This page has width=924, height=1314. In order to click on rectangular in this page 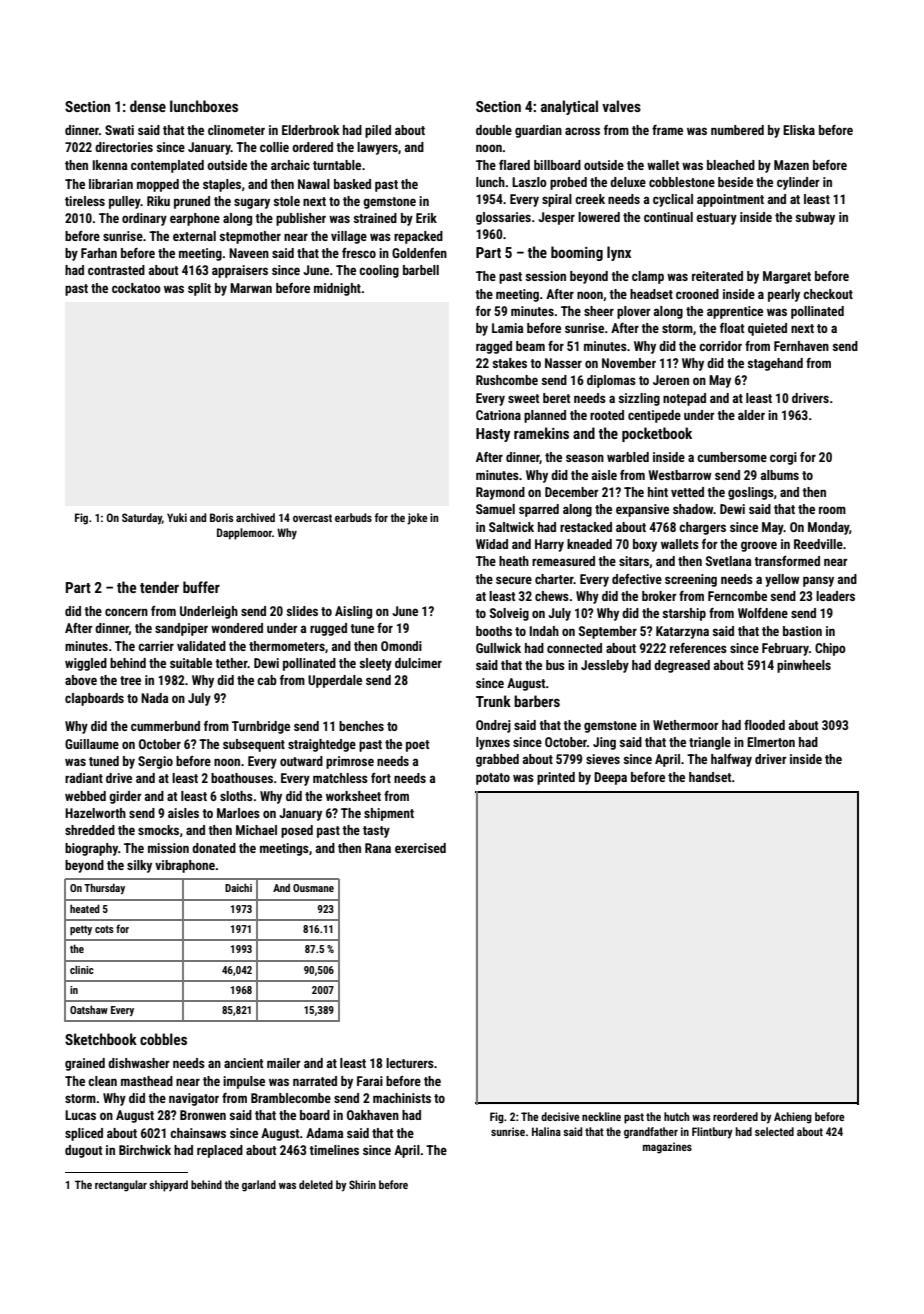, I will do `click(121, 1186)`.
